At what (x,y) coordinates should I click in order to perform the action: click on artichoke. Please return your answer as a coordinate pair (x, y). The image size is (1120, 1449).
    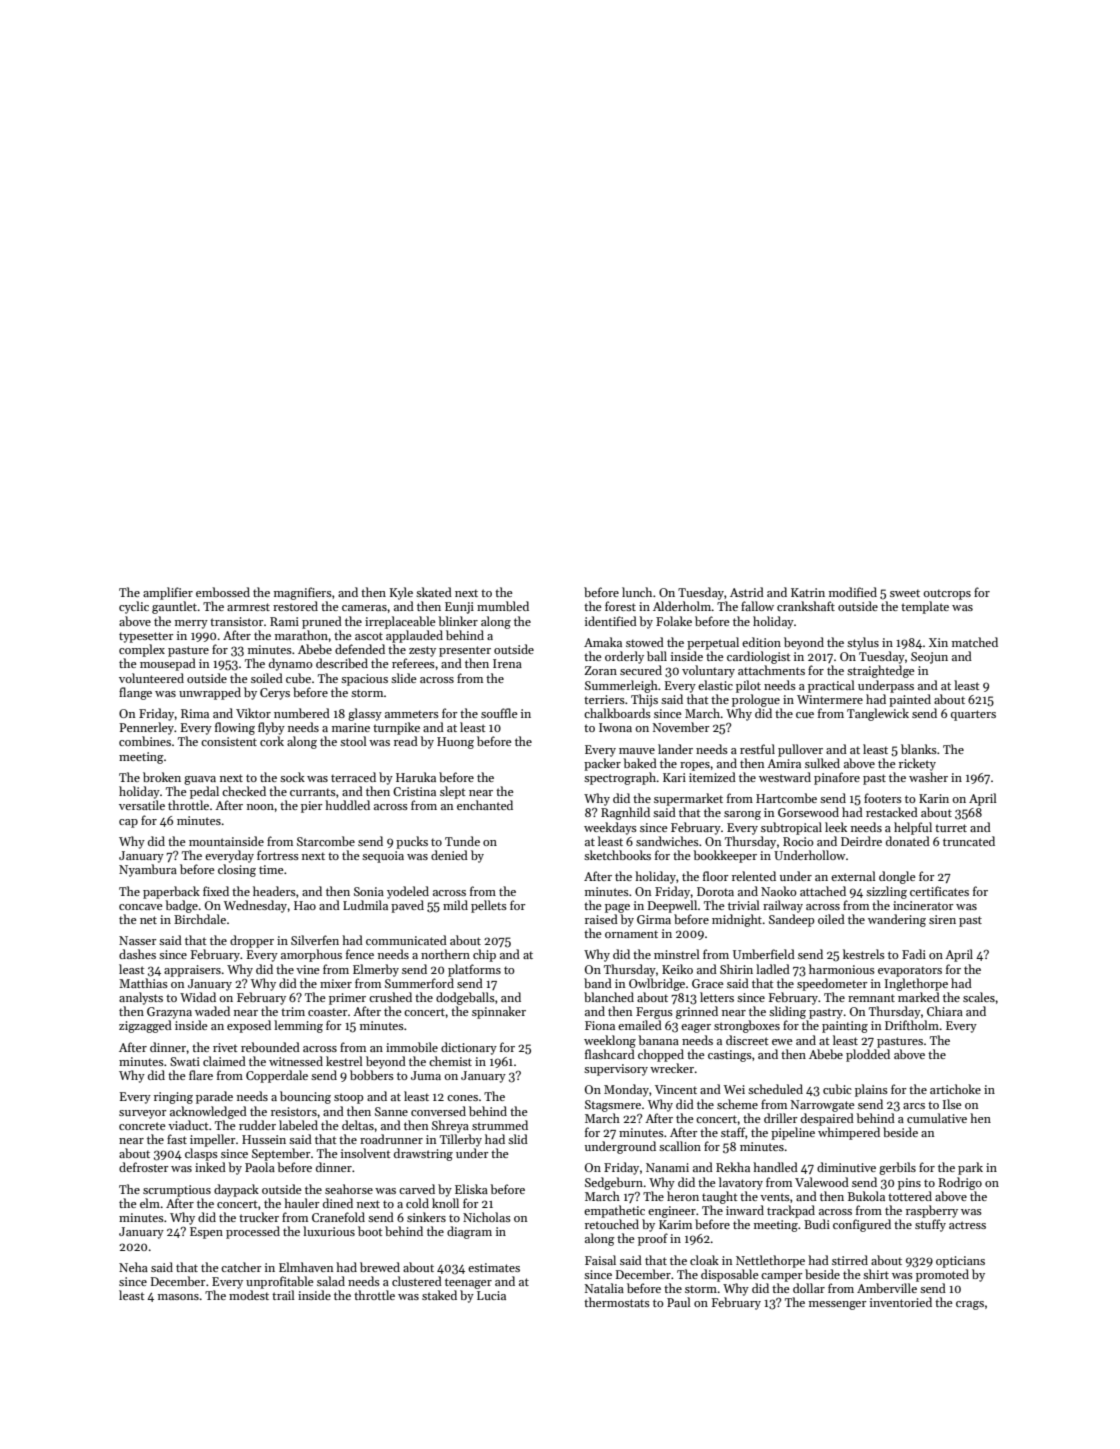
    Looking at the image, I should click on (955, 1089).
